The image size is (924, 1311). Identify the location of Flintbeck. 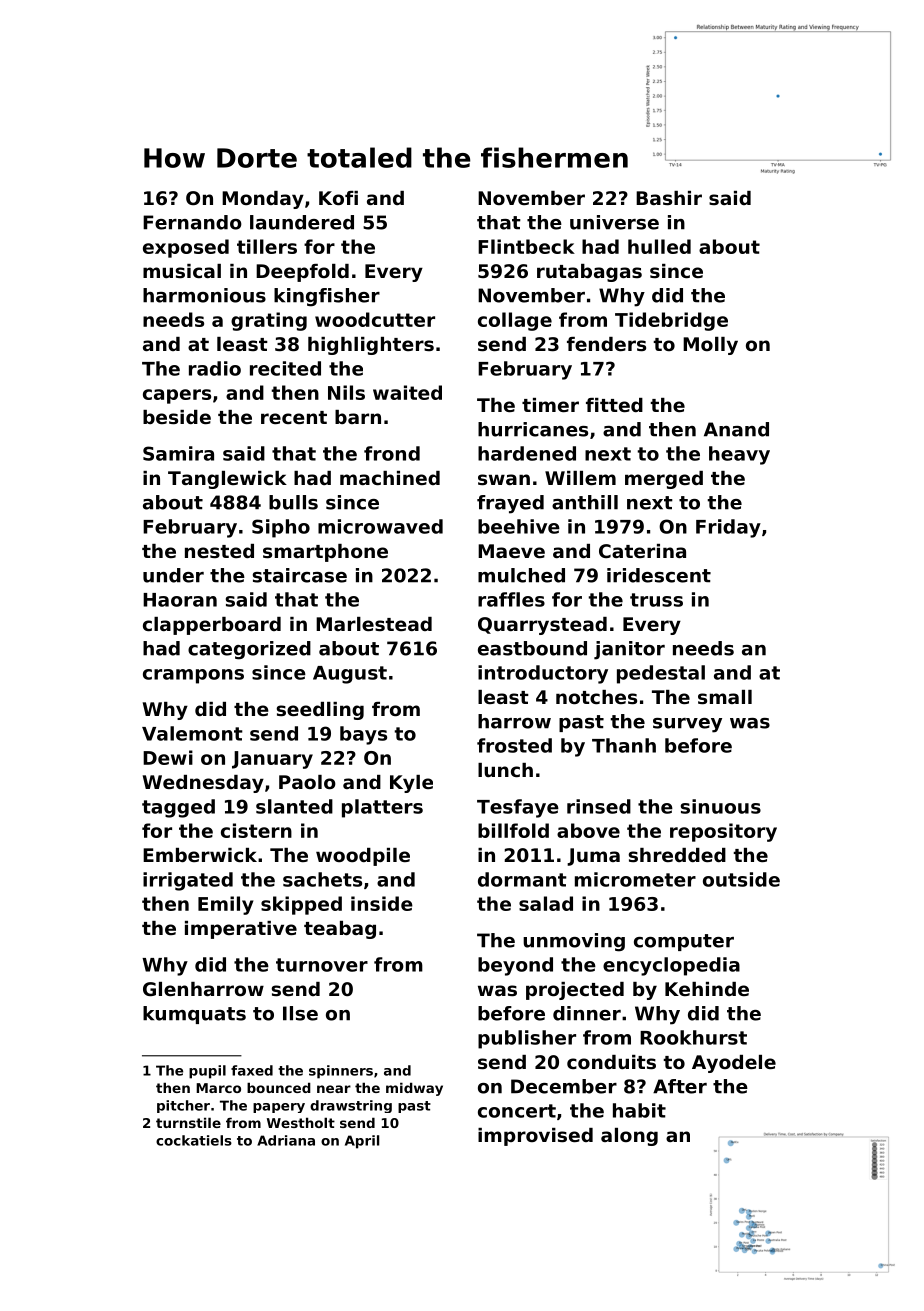
(526, 246).
